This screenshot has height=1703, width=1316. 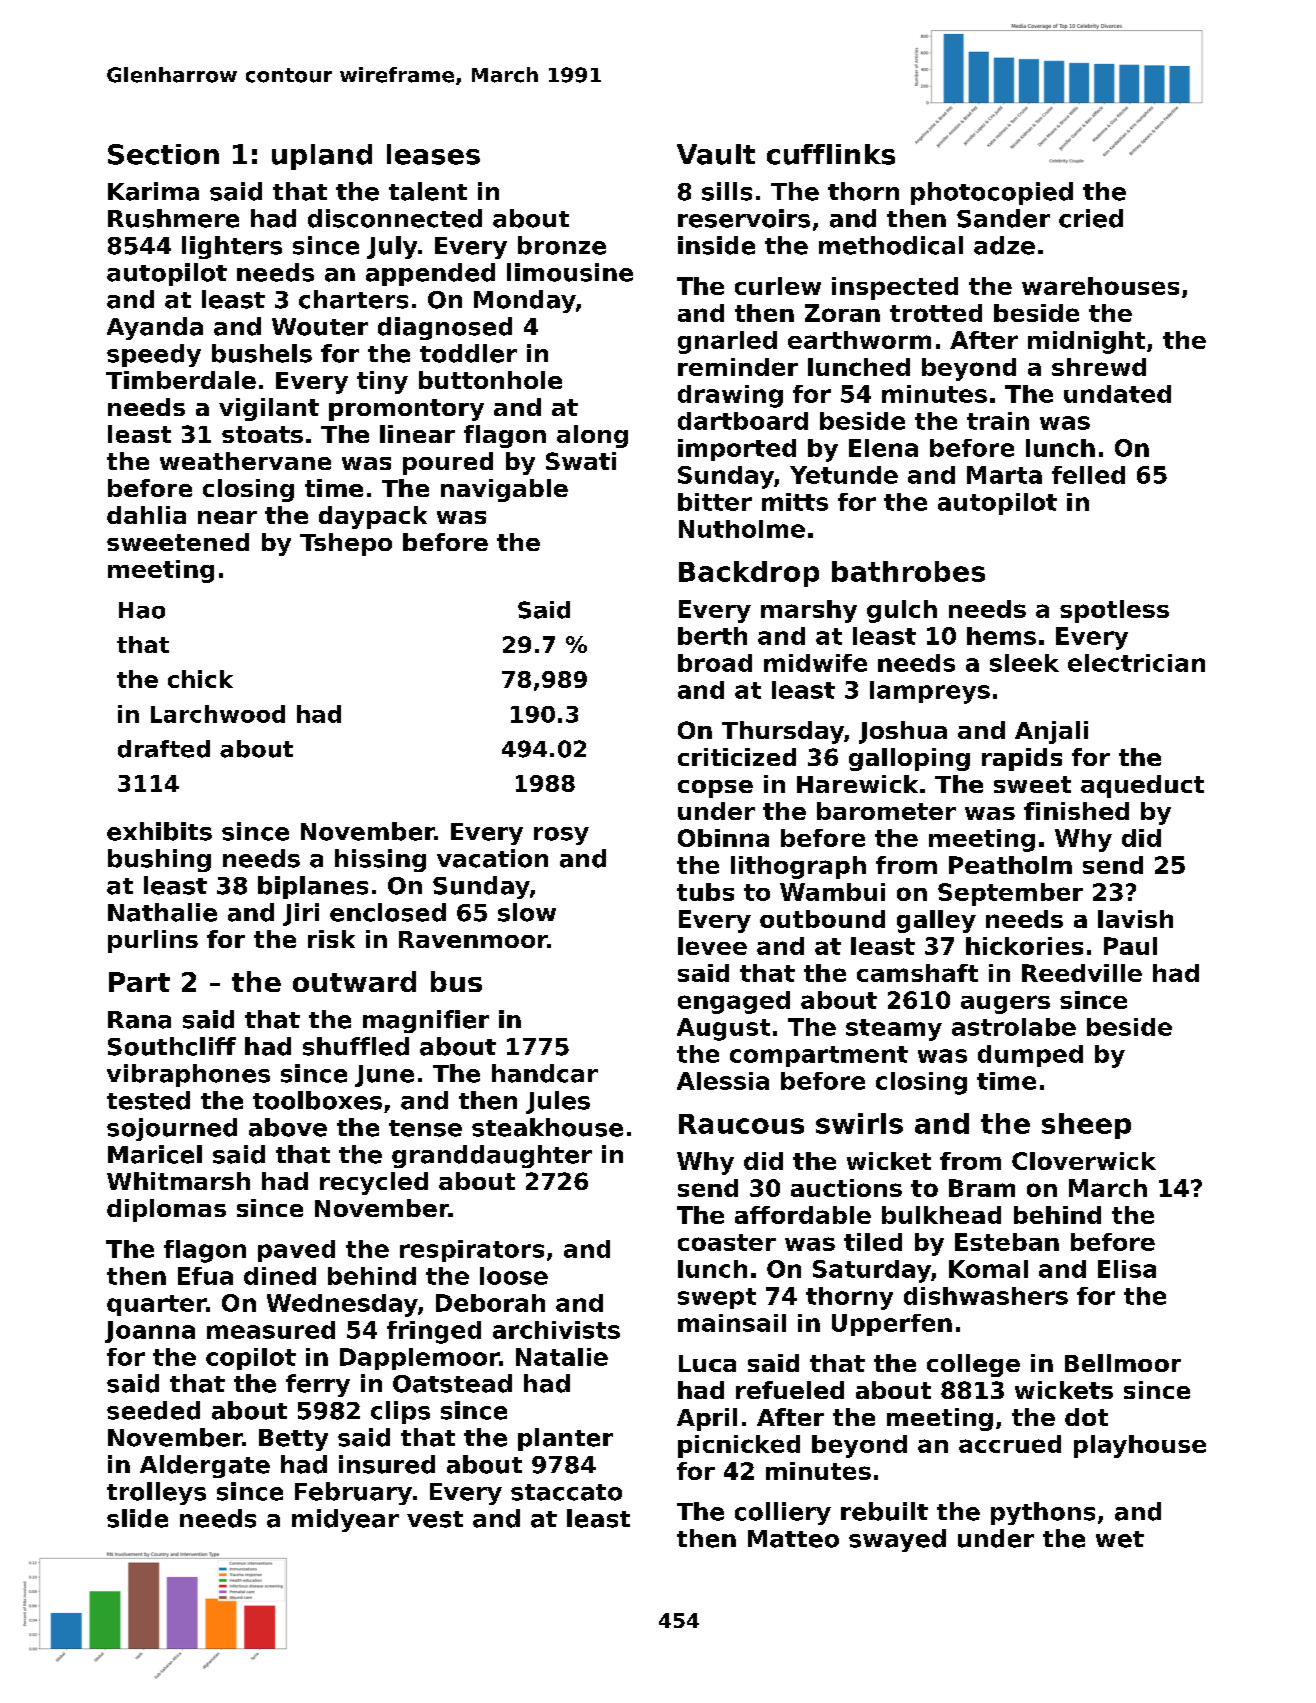 I want to click on sheep, so click(x=1086, y=1126).
